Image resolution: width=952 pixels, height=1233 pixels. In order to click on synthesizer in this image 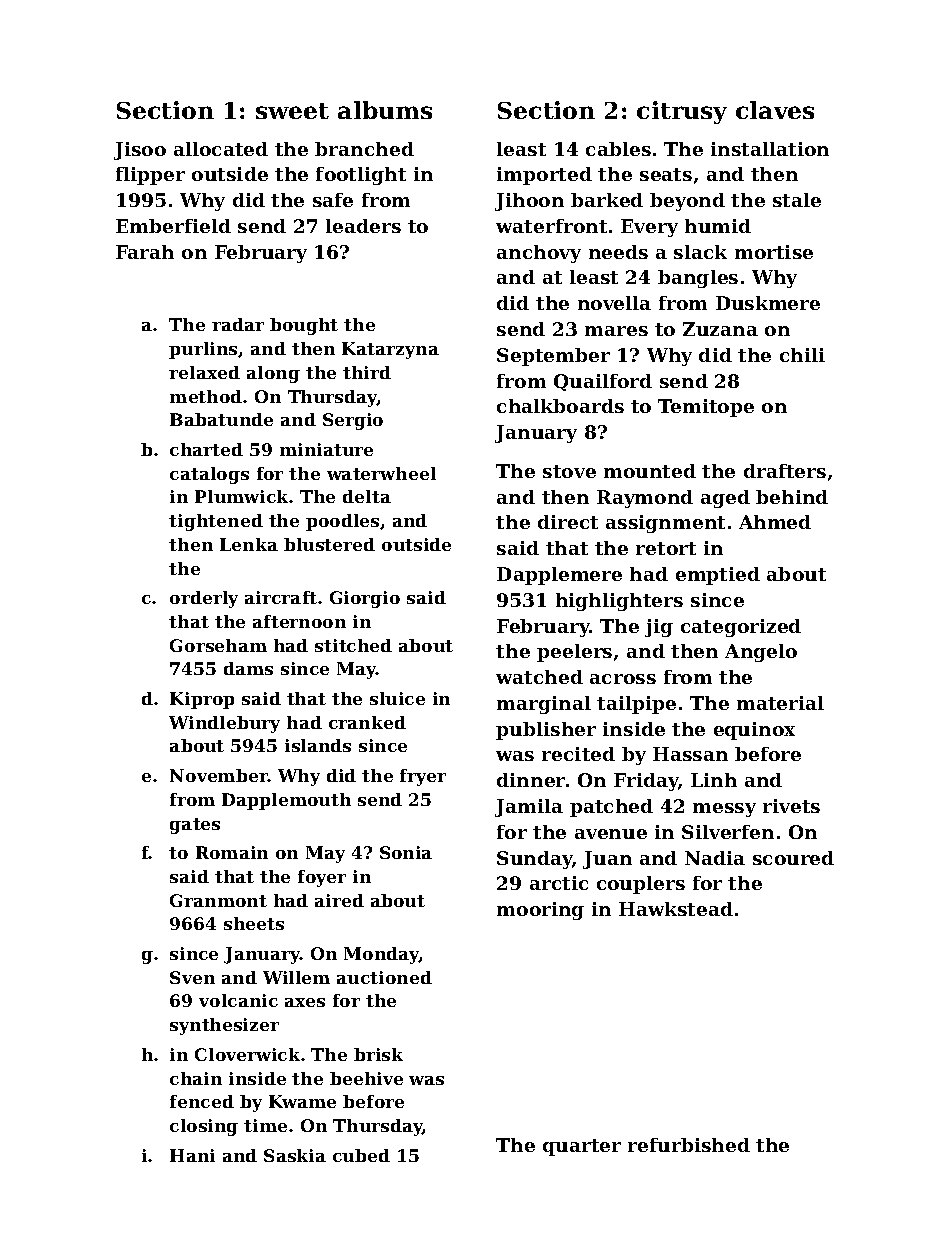, I will do `click(224, 1026)`.
